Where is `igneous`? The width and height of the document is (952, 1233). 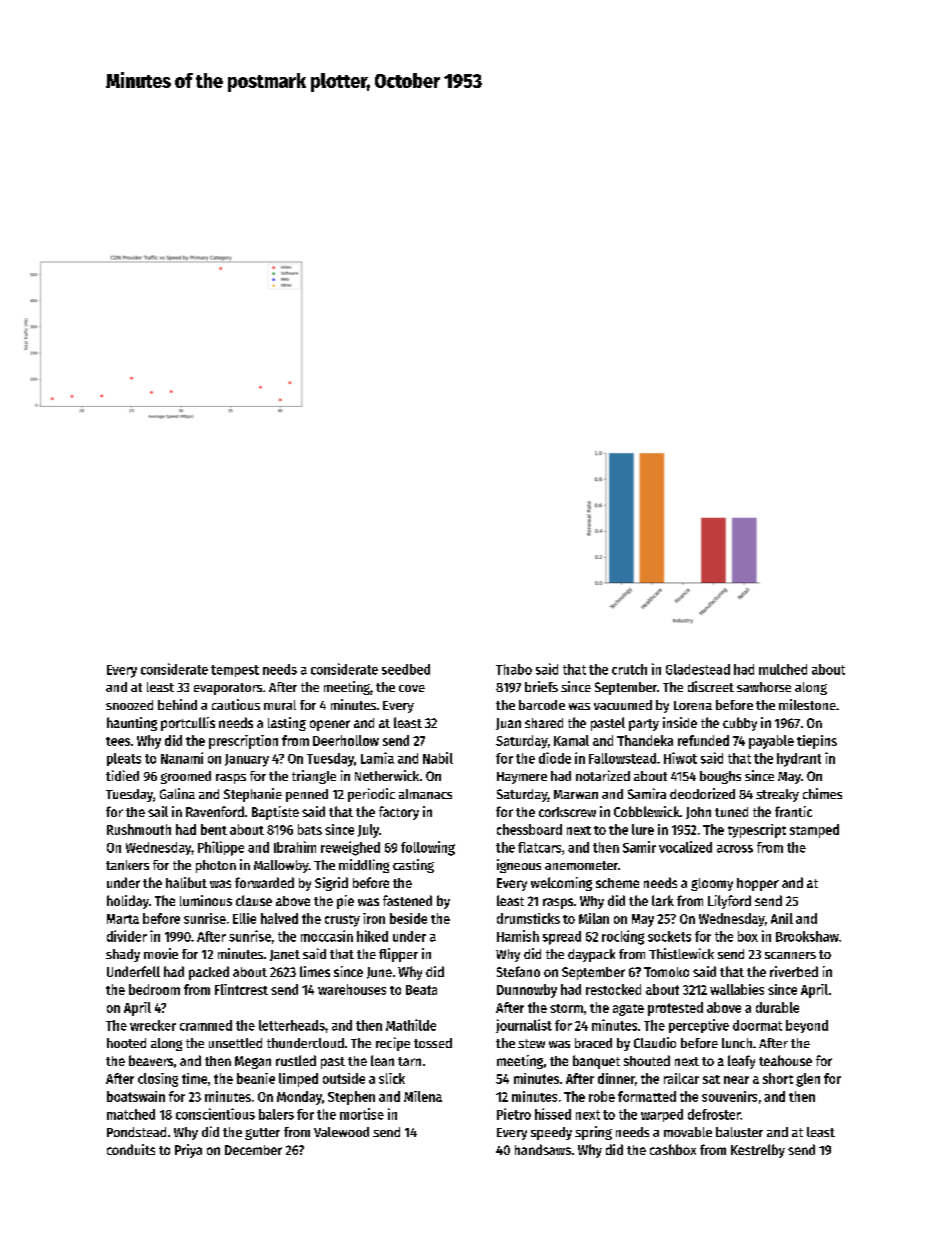 igneous is located at coordinates (519, 866).
